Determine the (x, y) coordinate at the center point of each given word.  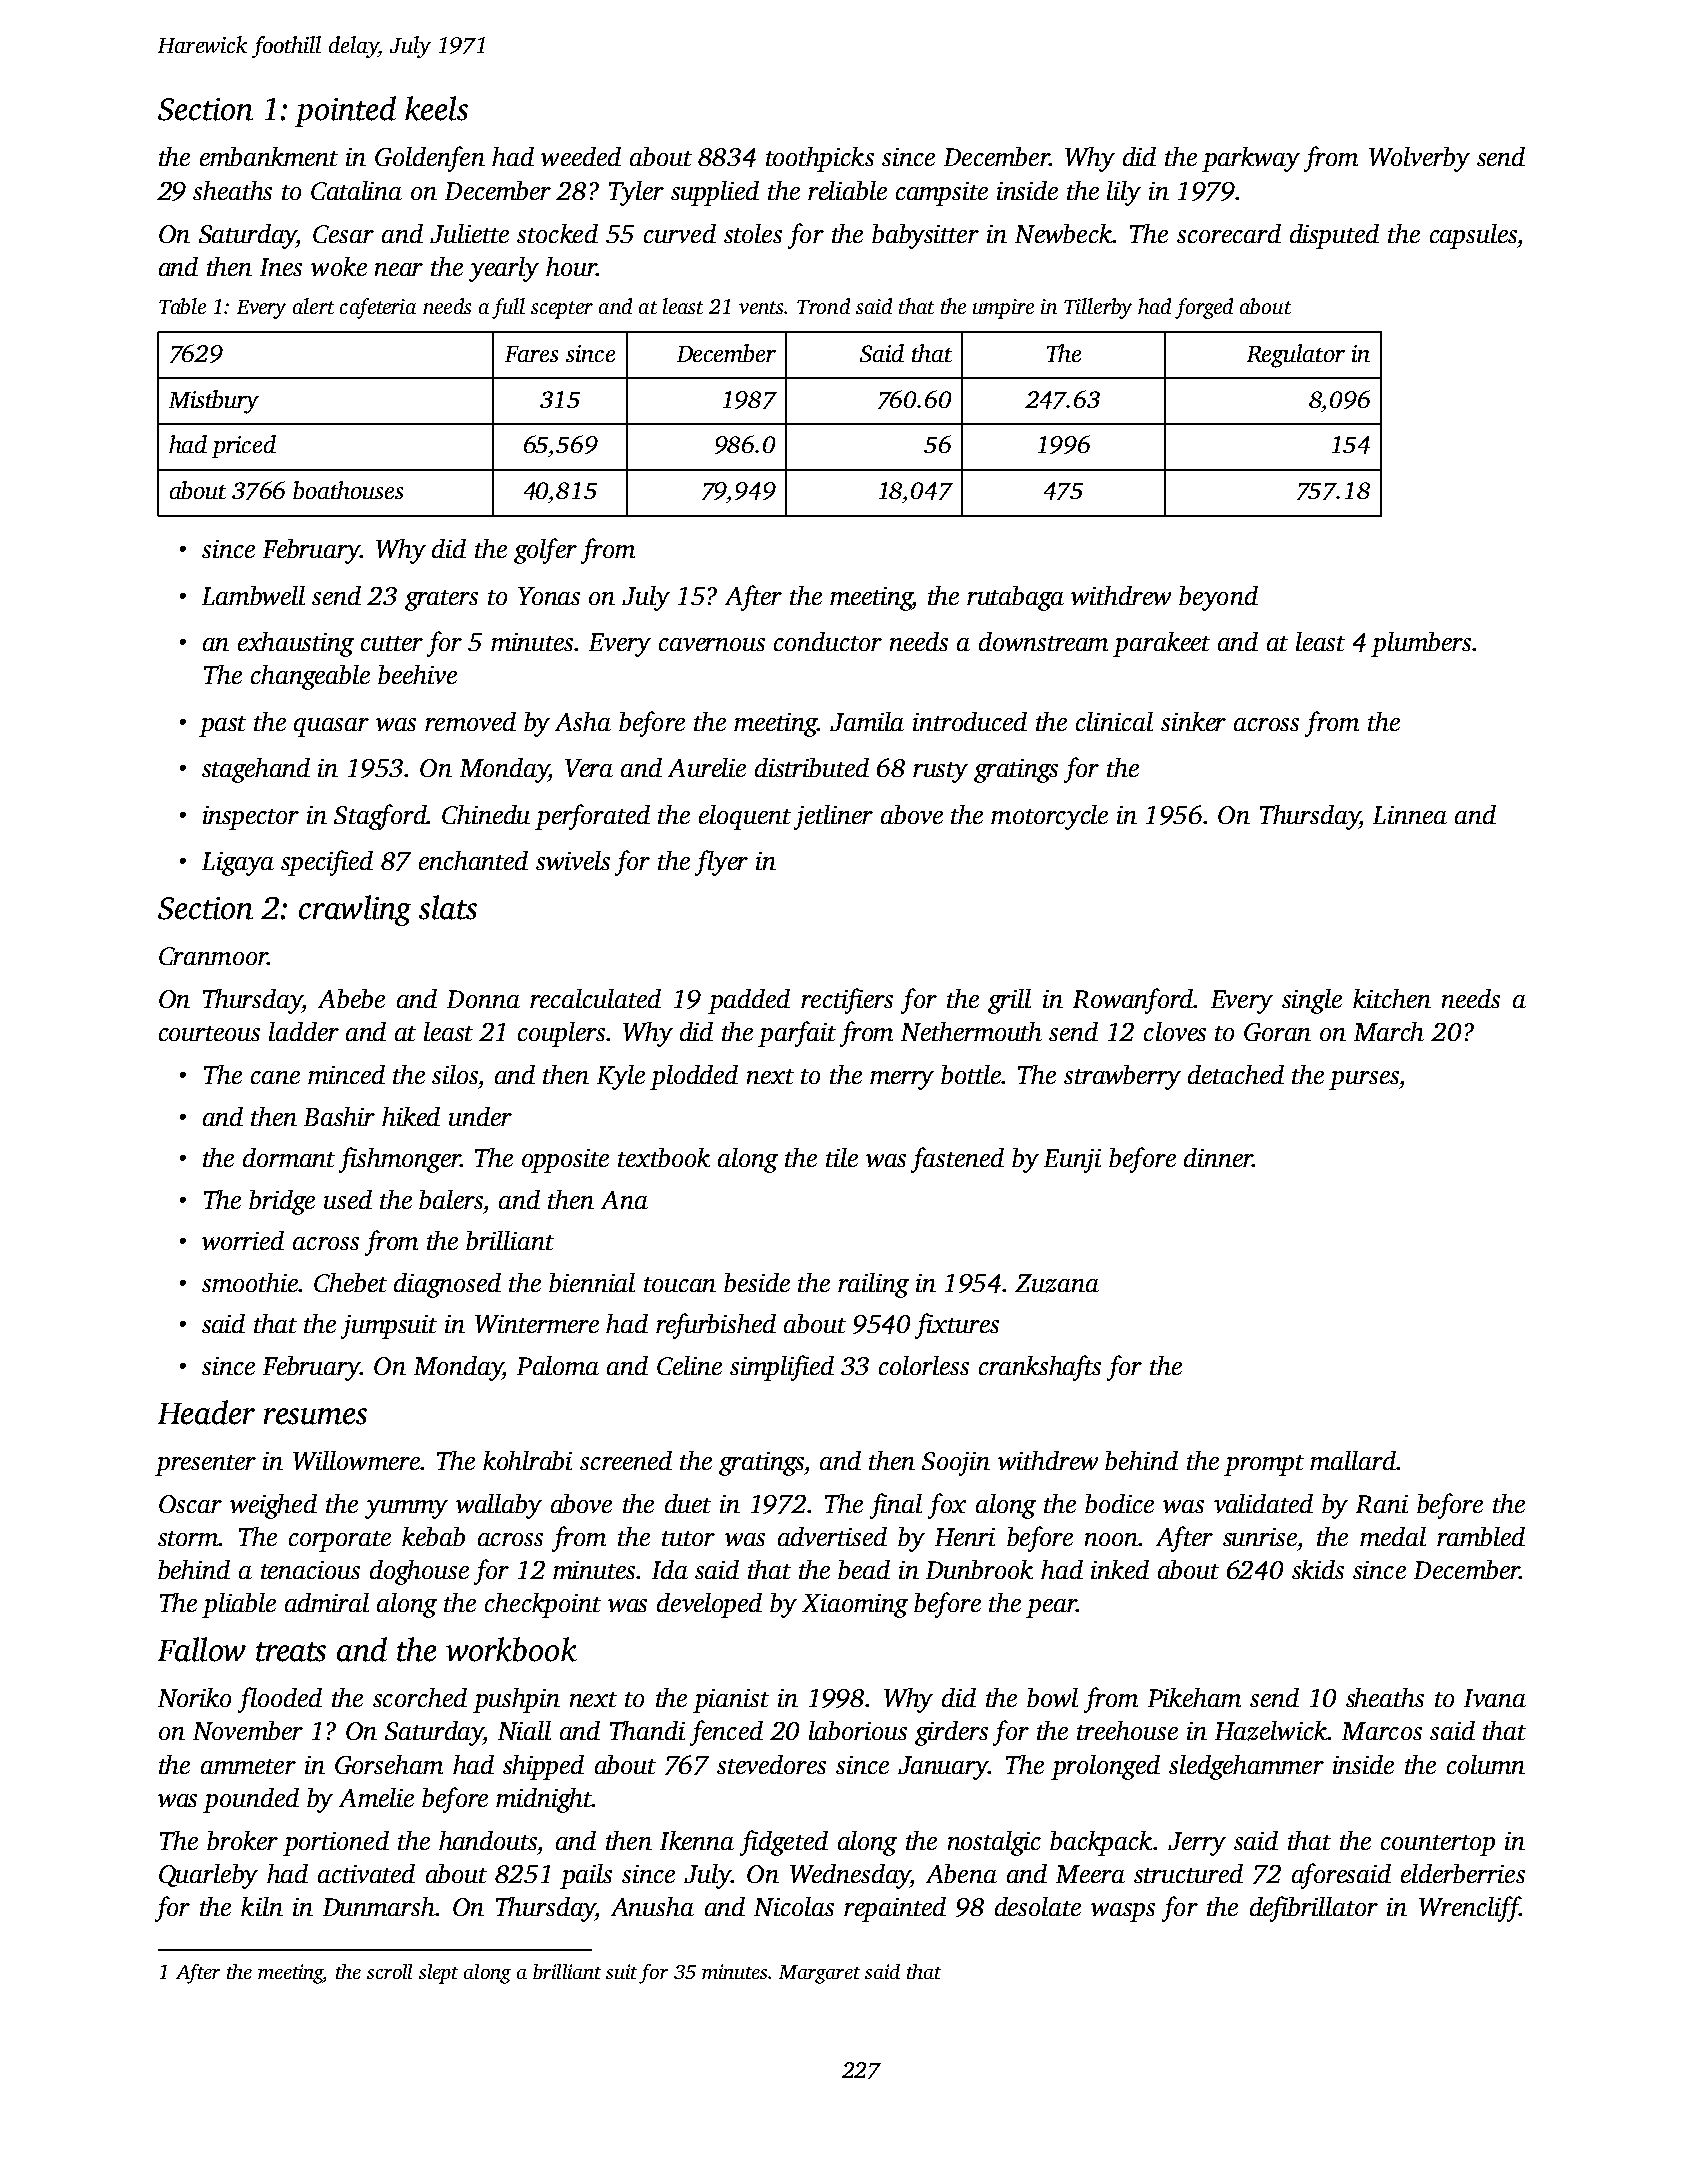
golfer (545, 551)
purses (1364, 1080)
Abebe (351, 998)
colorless (924, 1365)
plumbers (1421, 644)
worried (243, 1240)
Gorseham (389, 1764)
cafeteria (378, 308)
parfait (797, 1034)
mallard (1353, 1460)
